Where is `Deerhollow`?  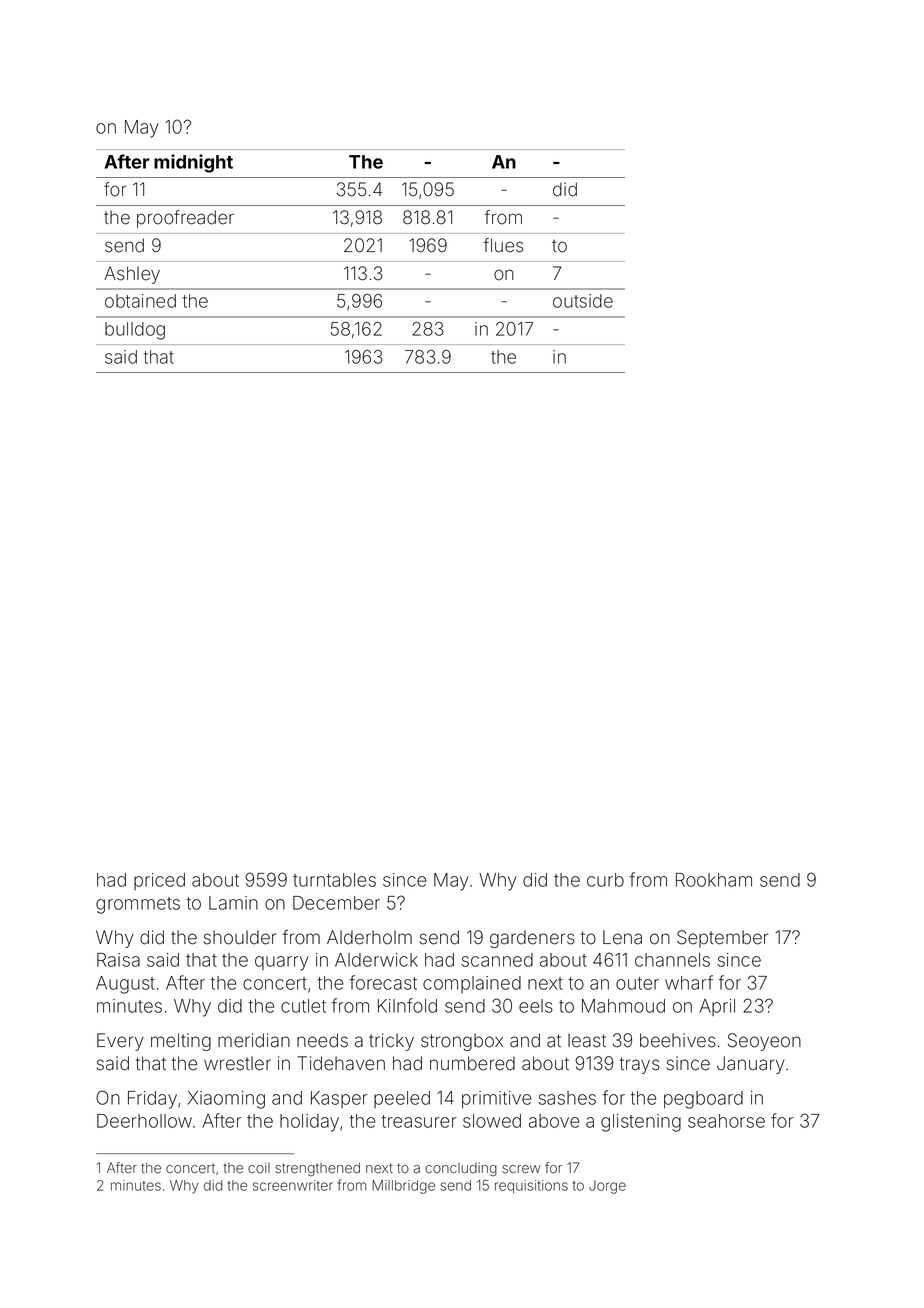
Deerhollow is located at coordinates (144, 1121).
